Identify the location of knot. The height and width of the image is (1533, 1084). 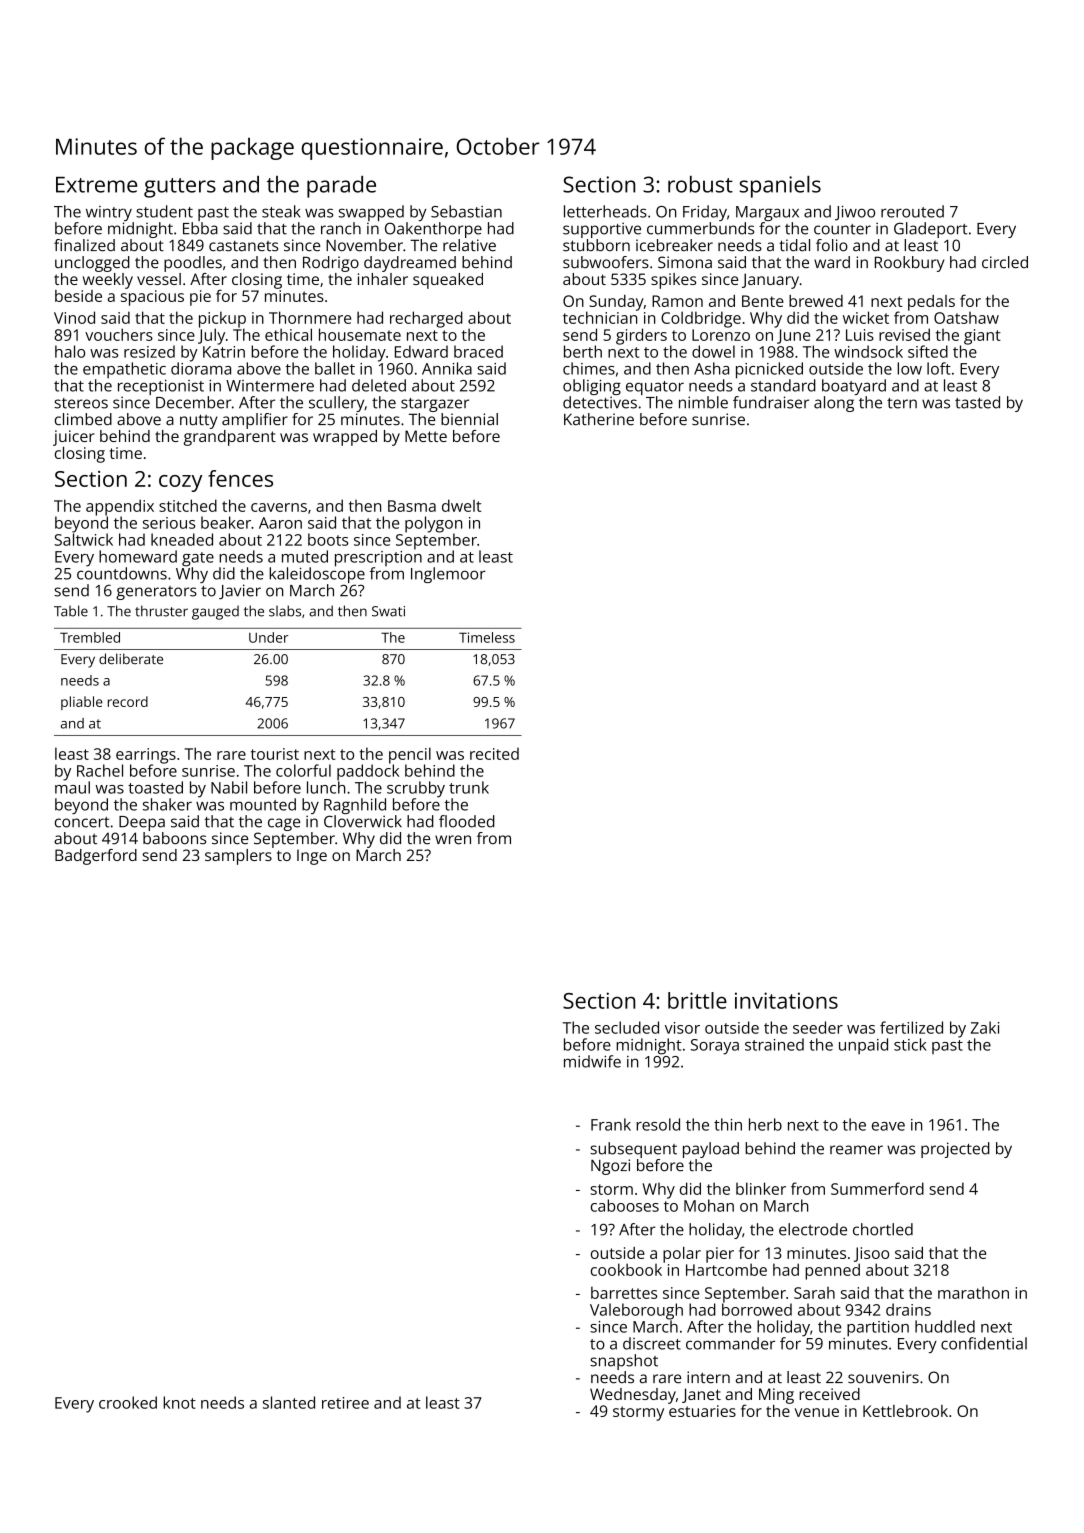
(179, 1402).
